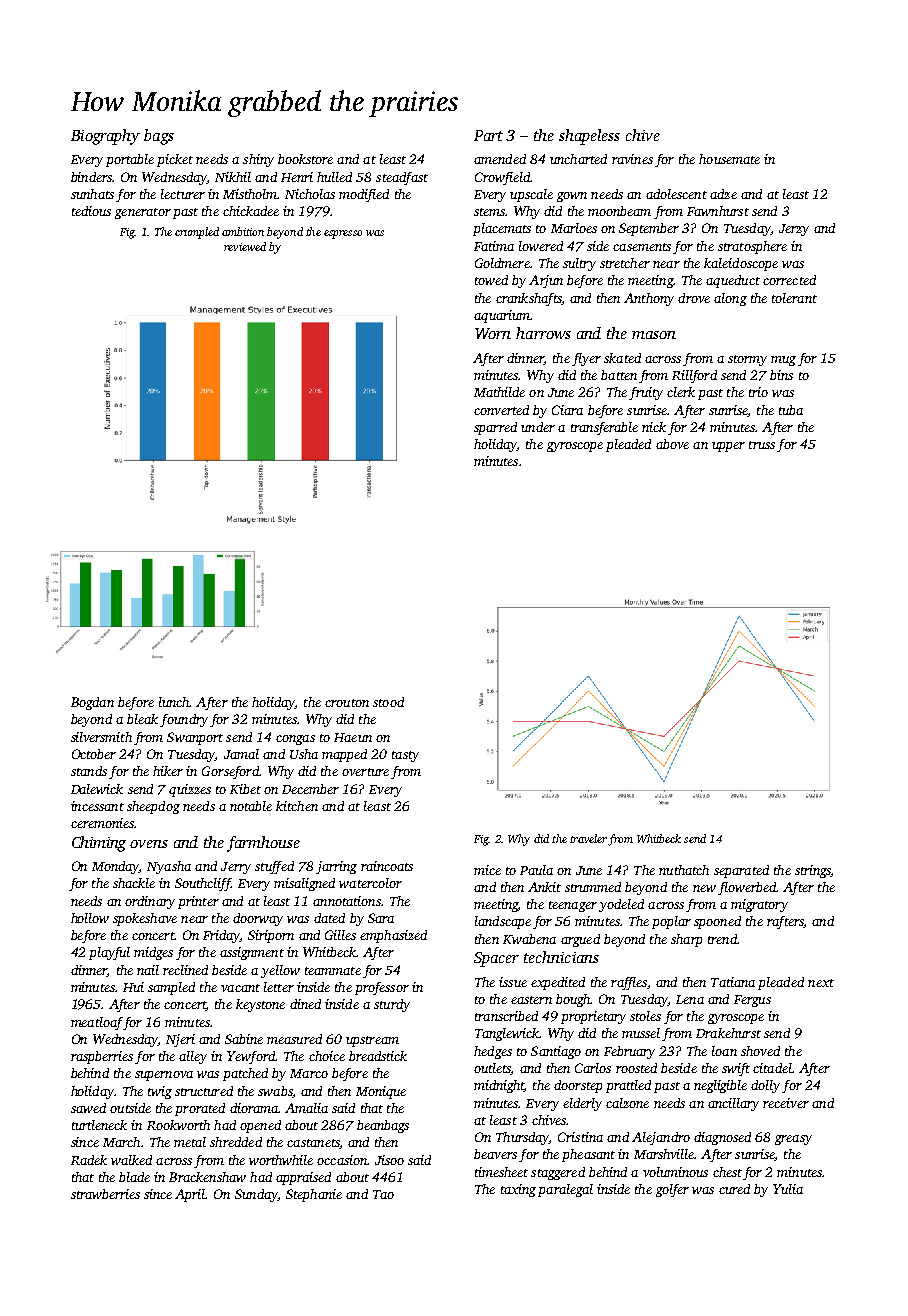 Image resolution: width=908 pixels, height=1316 pixels. Describe the element at coordinates (494, 246) in the screenshot. I see `Fatima` at that location.
